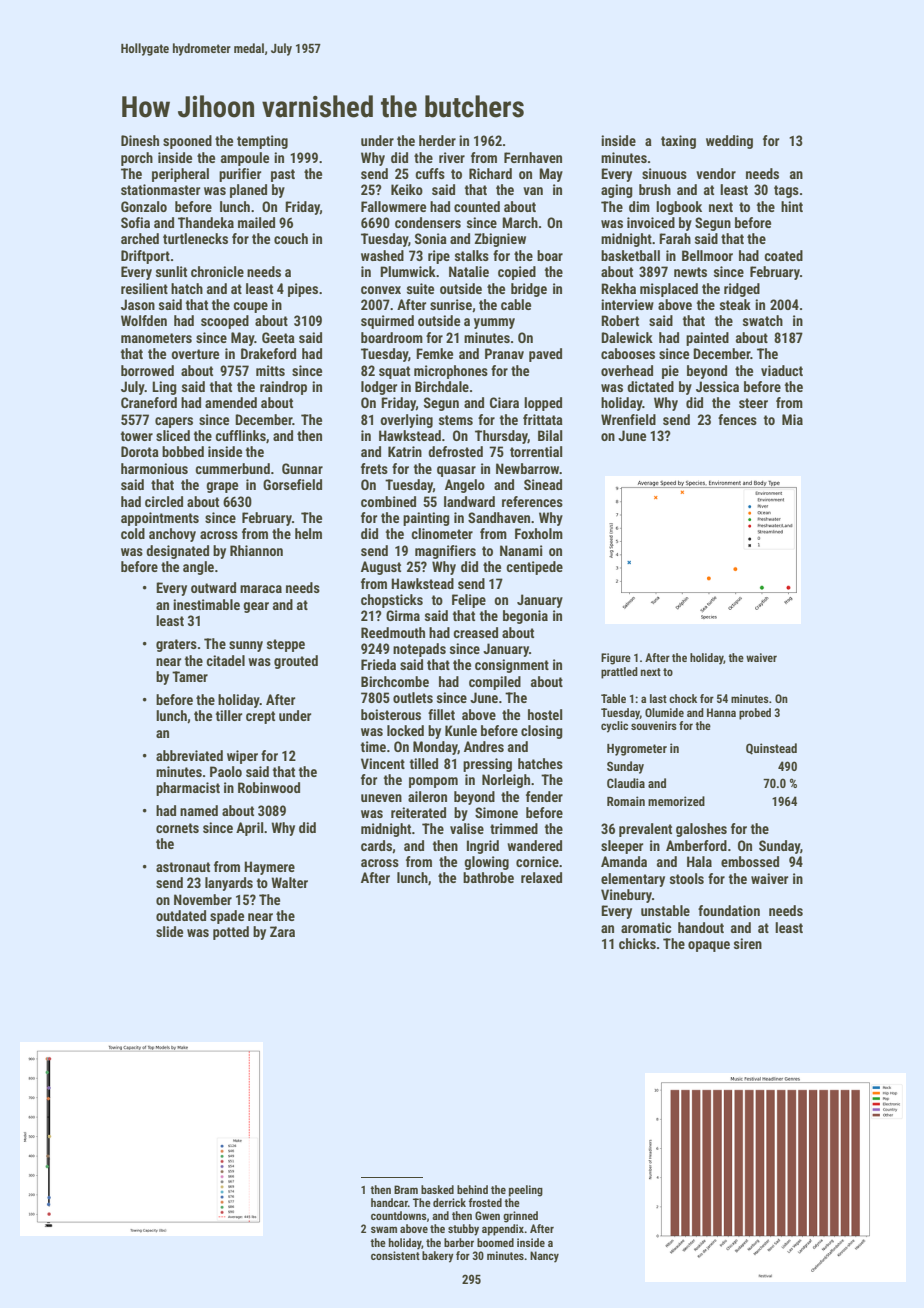  Describe the element at coordinates (384, 1229) in the screenshot. I see `swam` at that location.
